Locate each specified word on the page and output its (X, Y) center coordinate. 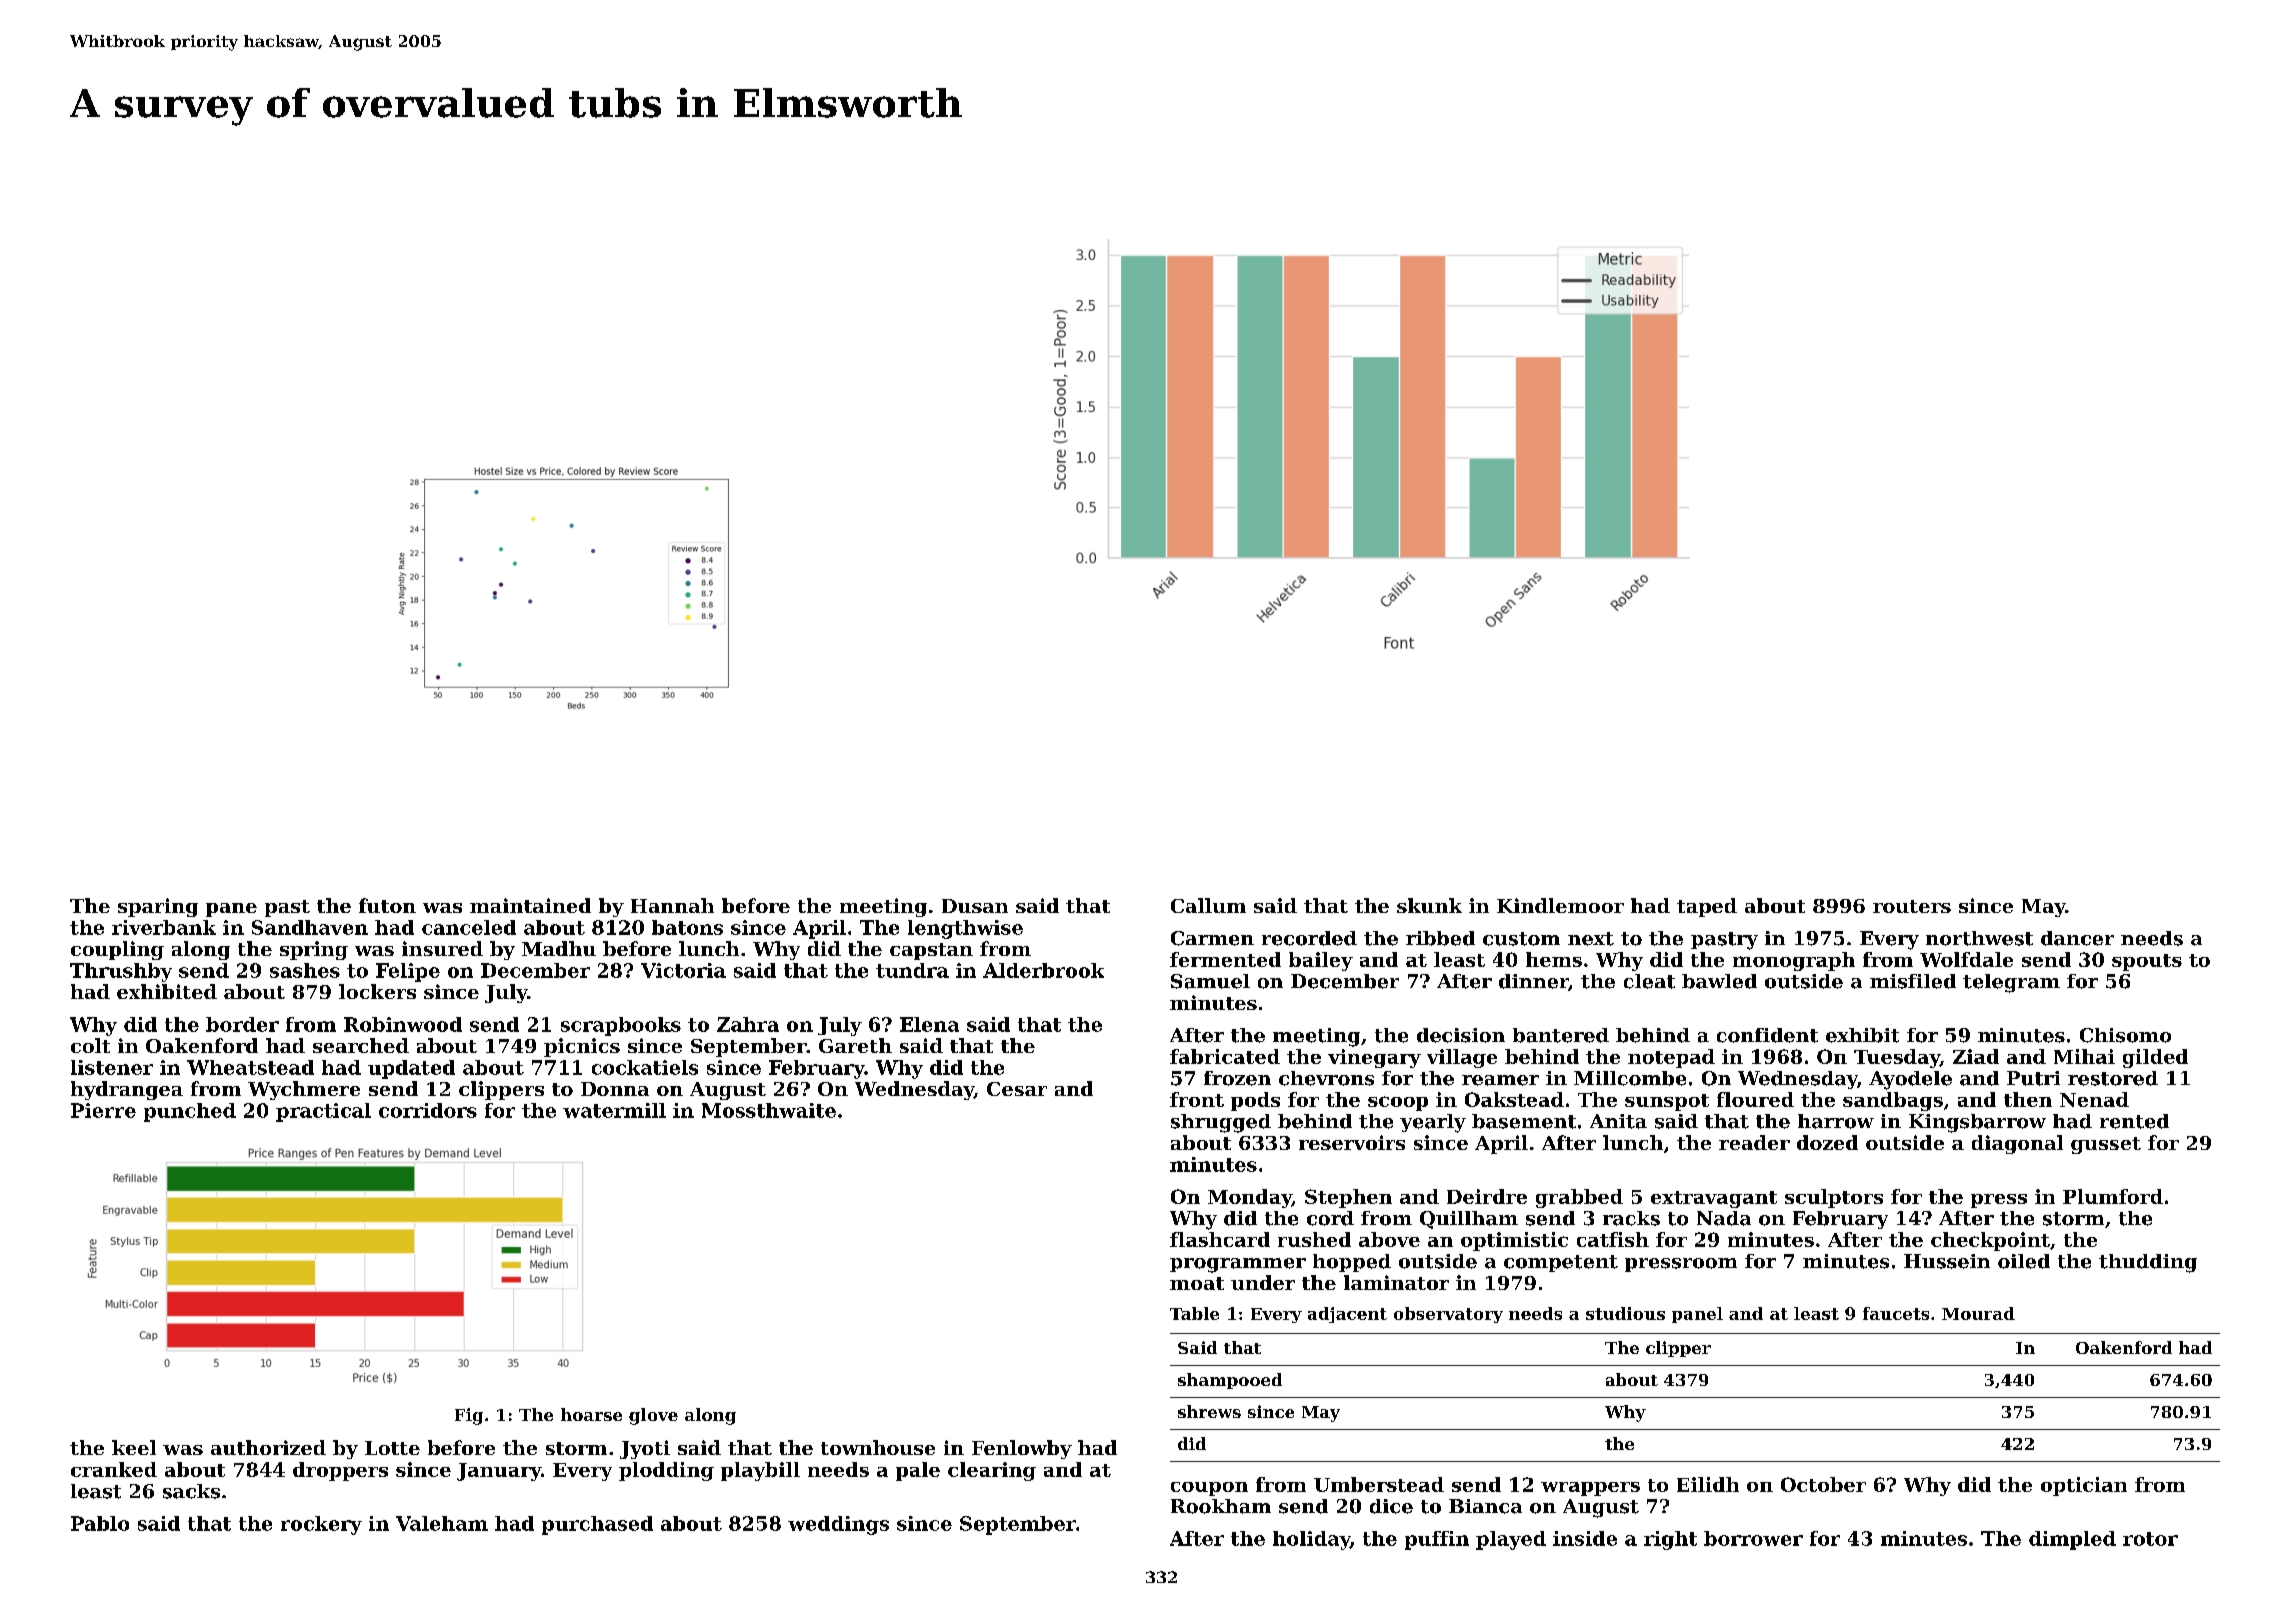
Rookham (1221, 1506)
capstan (931, 951)
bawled (1719, 981)
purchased (597, 1525)
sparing (158, 907)
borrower (1753, 1538)
